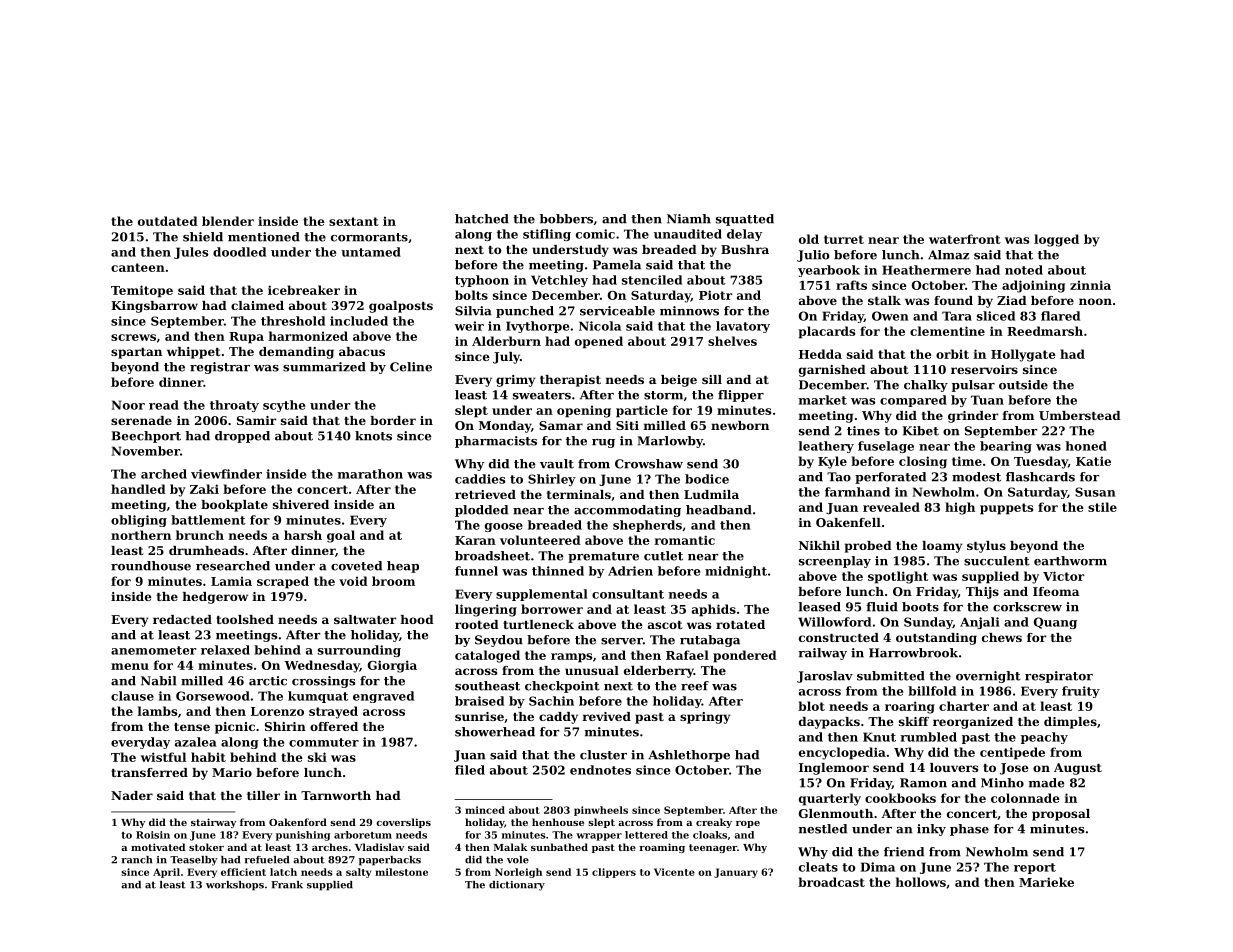  I want to click on hatched, so click(482, 219).
